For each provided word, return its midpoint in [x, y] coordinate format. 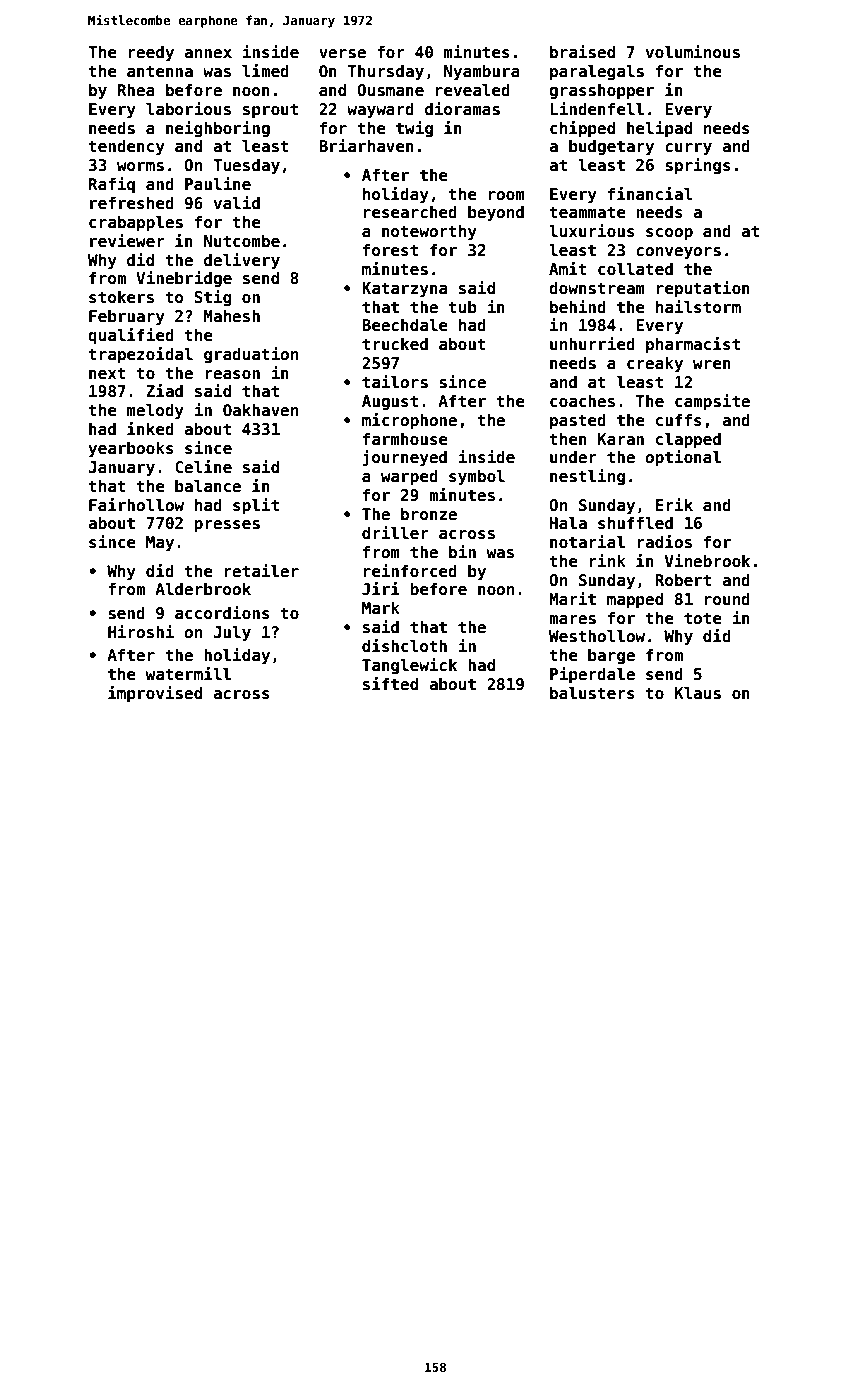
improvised [155, 694]
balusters [592, 693]
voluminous [693, 52]
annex [208, 54]
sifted [390, 684]
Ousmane [390, 90]
